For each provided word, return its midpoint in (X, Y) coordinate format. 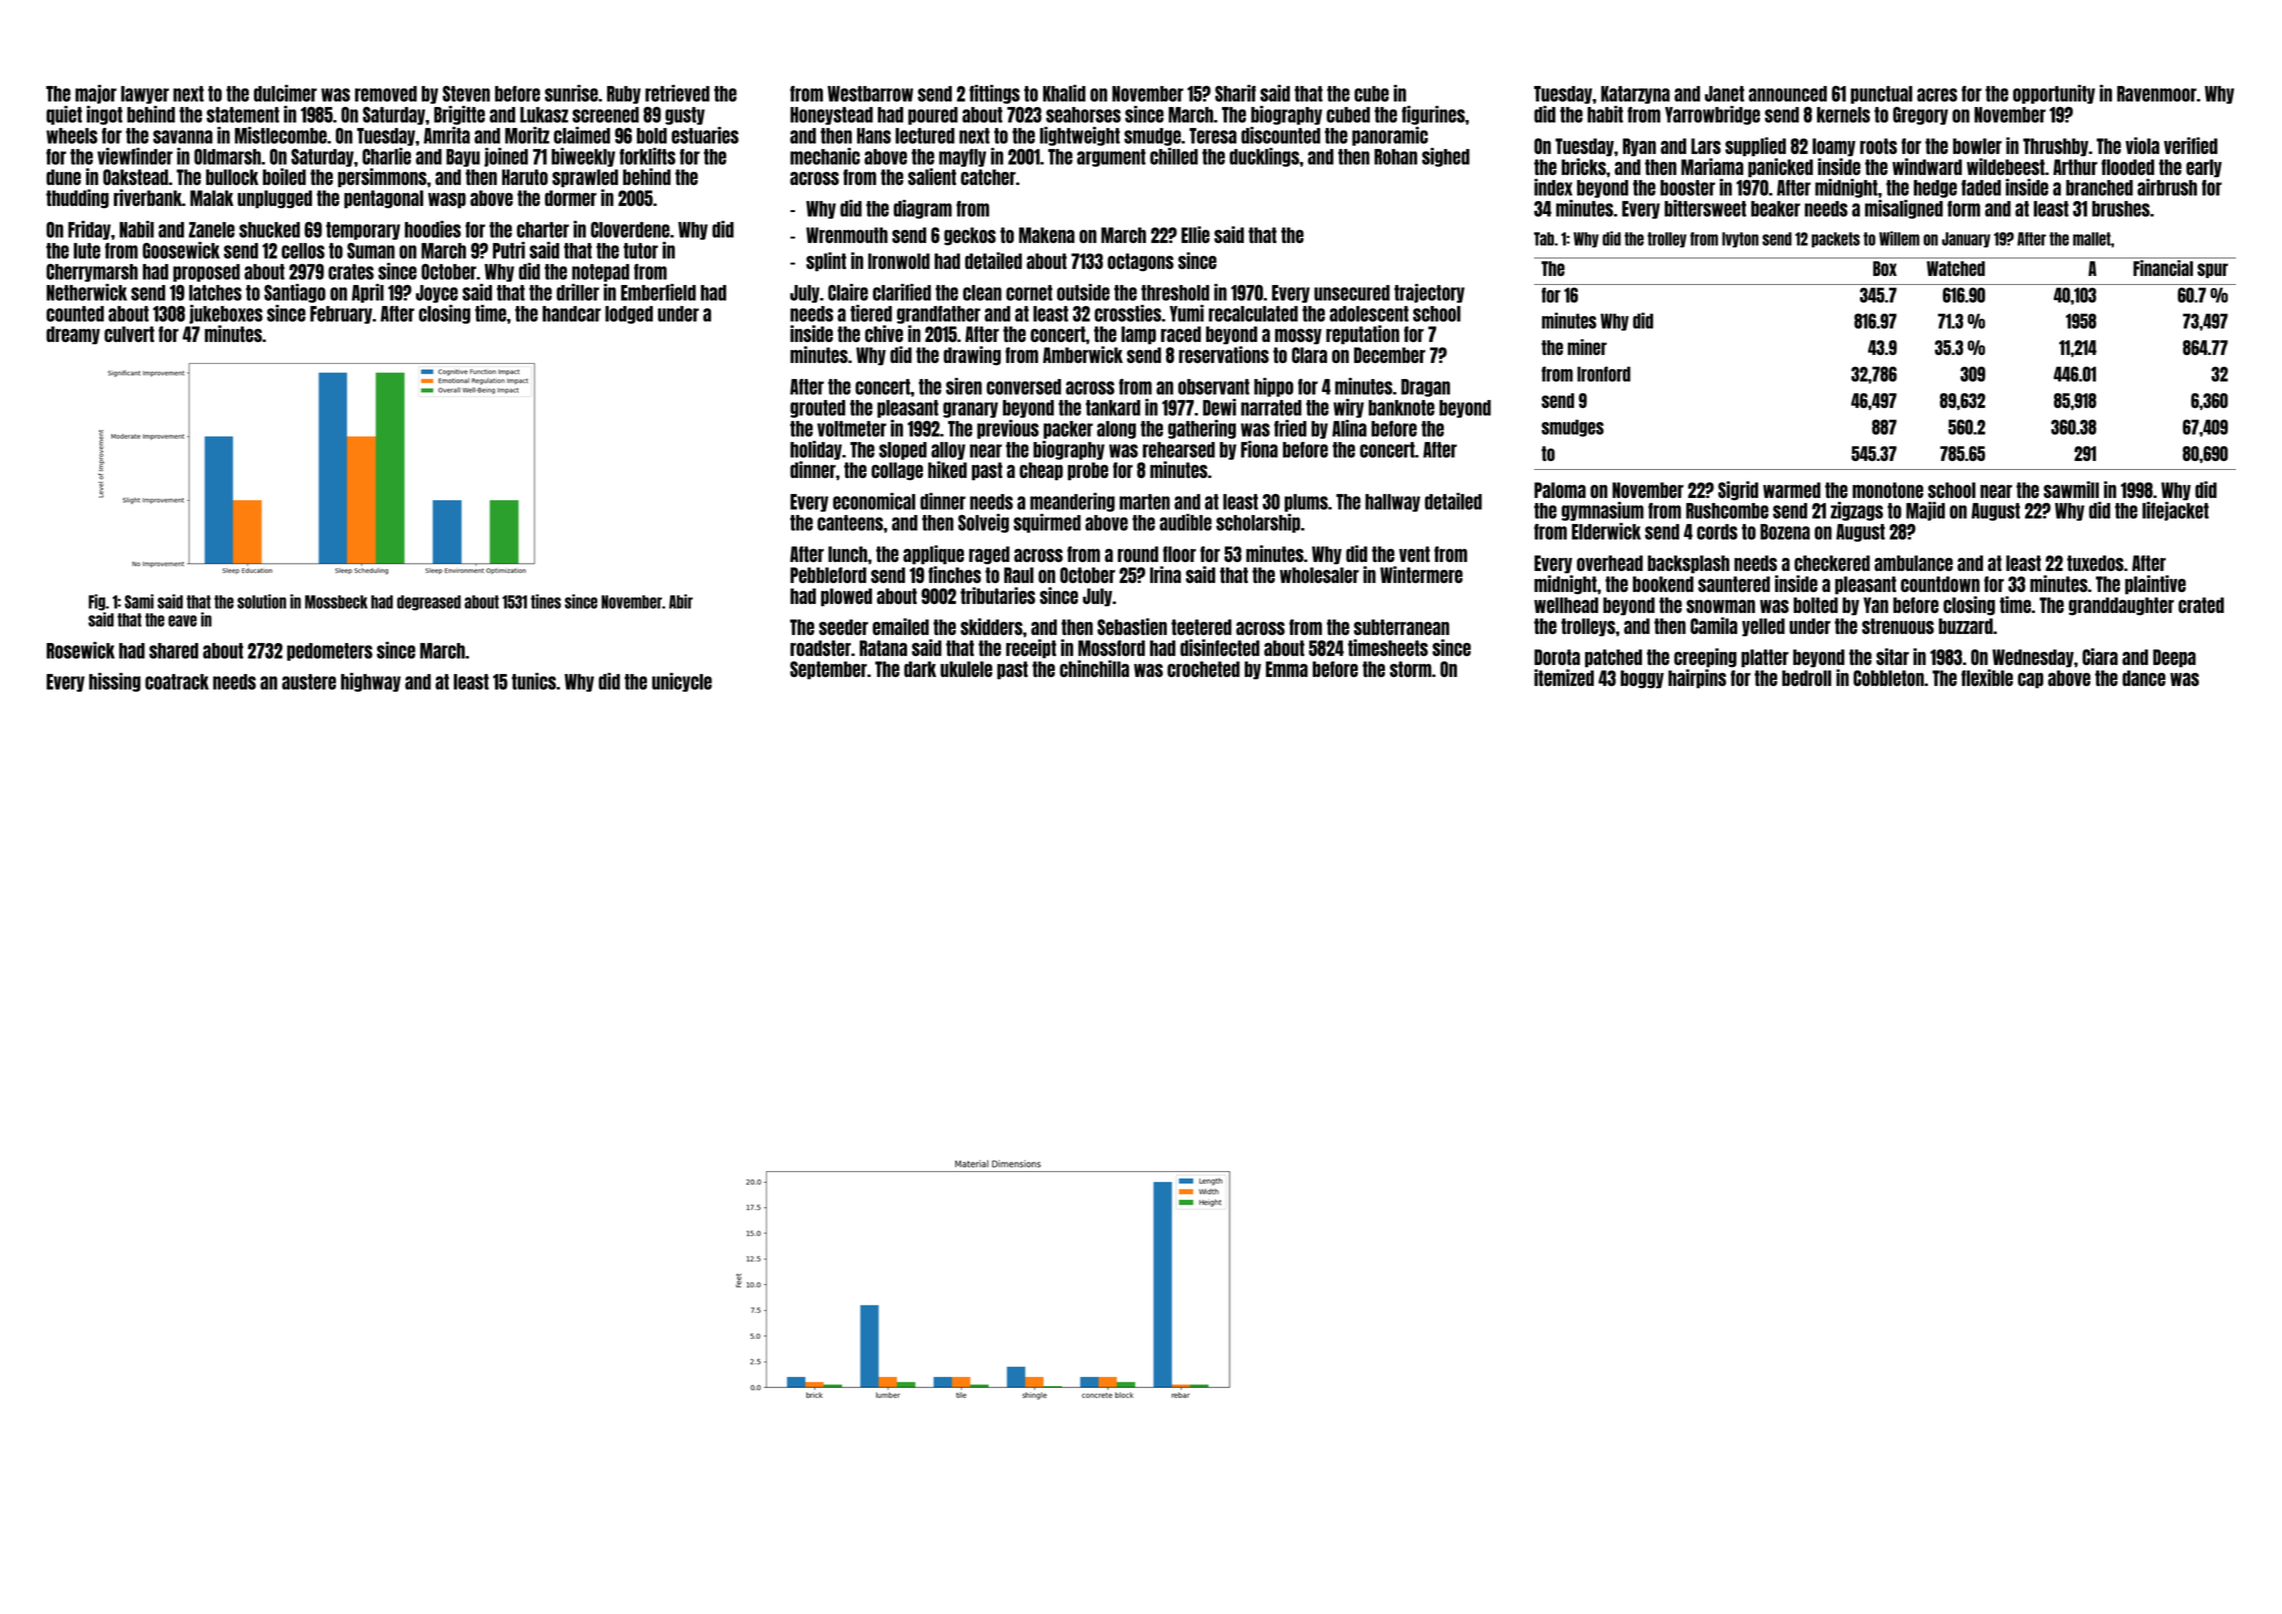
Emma (1287, 669)
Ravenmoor (2157, 94)
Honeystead (831, 116)
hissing (115, 682)
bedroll (1806, 678)
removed (386, 94)
